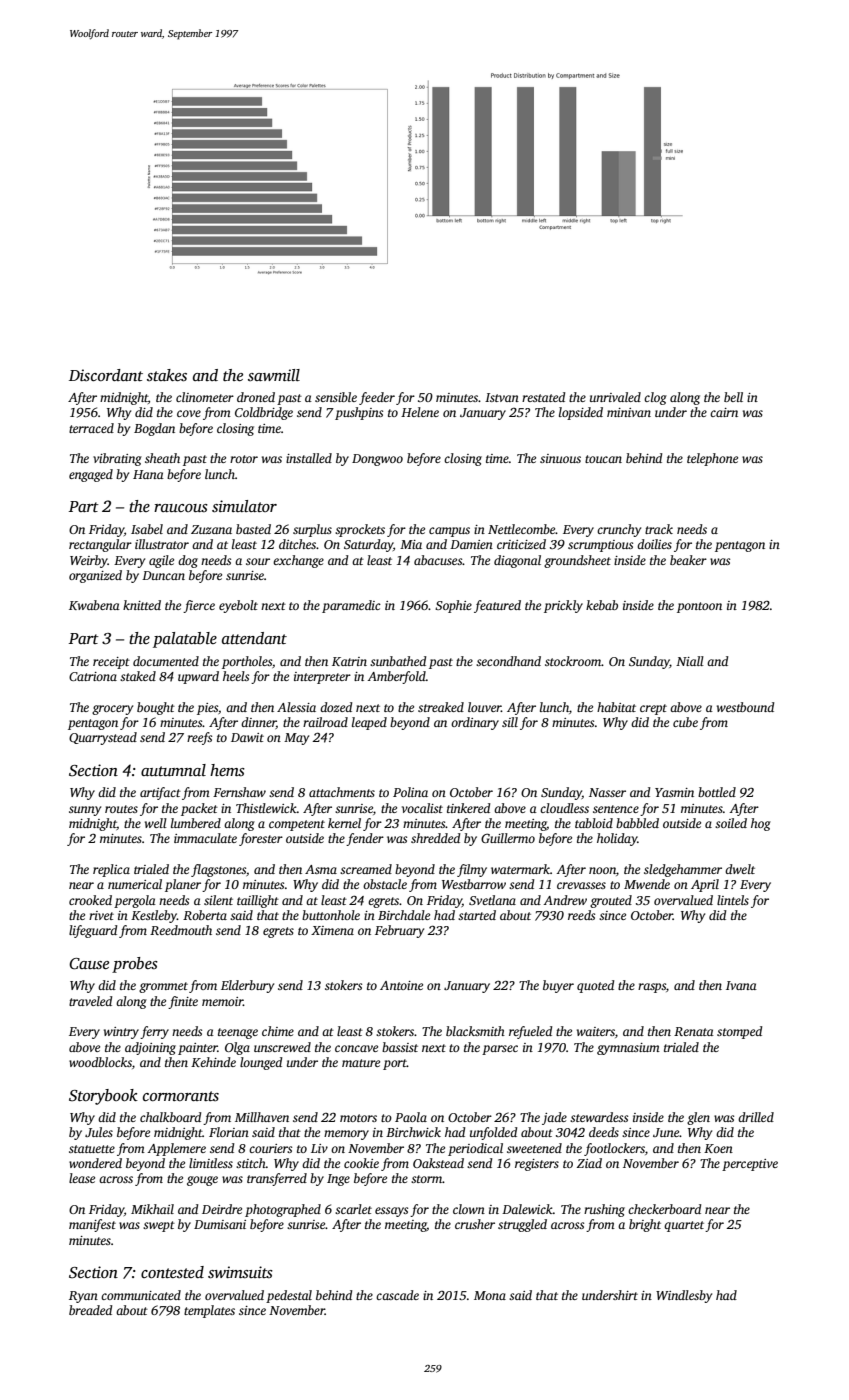 This screenshot has height=1400, width=849. What do you see at coordinates (688, 560) in the screenshot?
I see `beaker` at bounding box center [688, 560].
